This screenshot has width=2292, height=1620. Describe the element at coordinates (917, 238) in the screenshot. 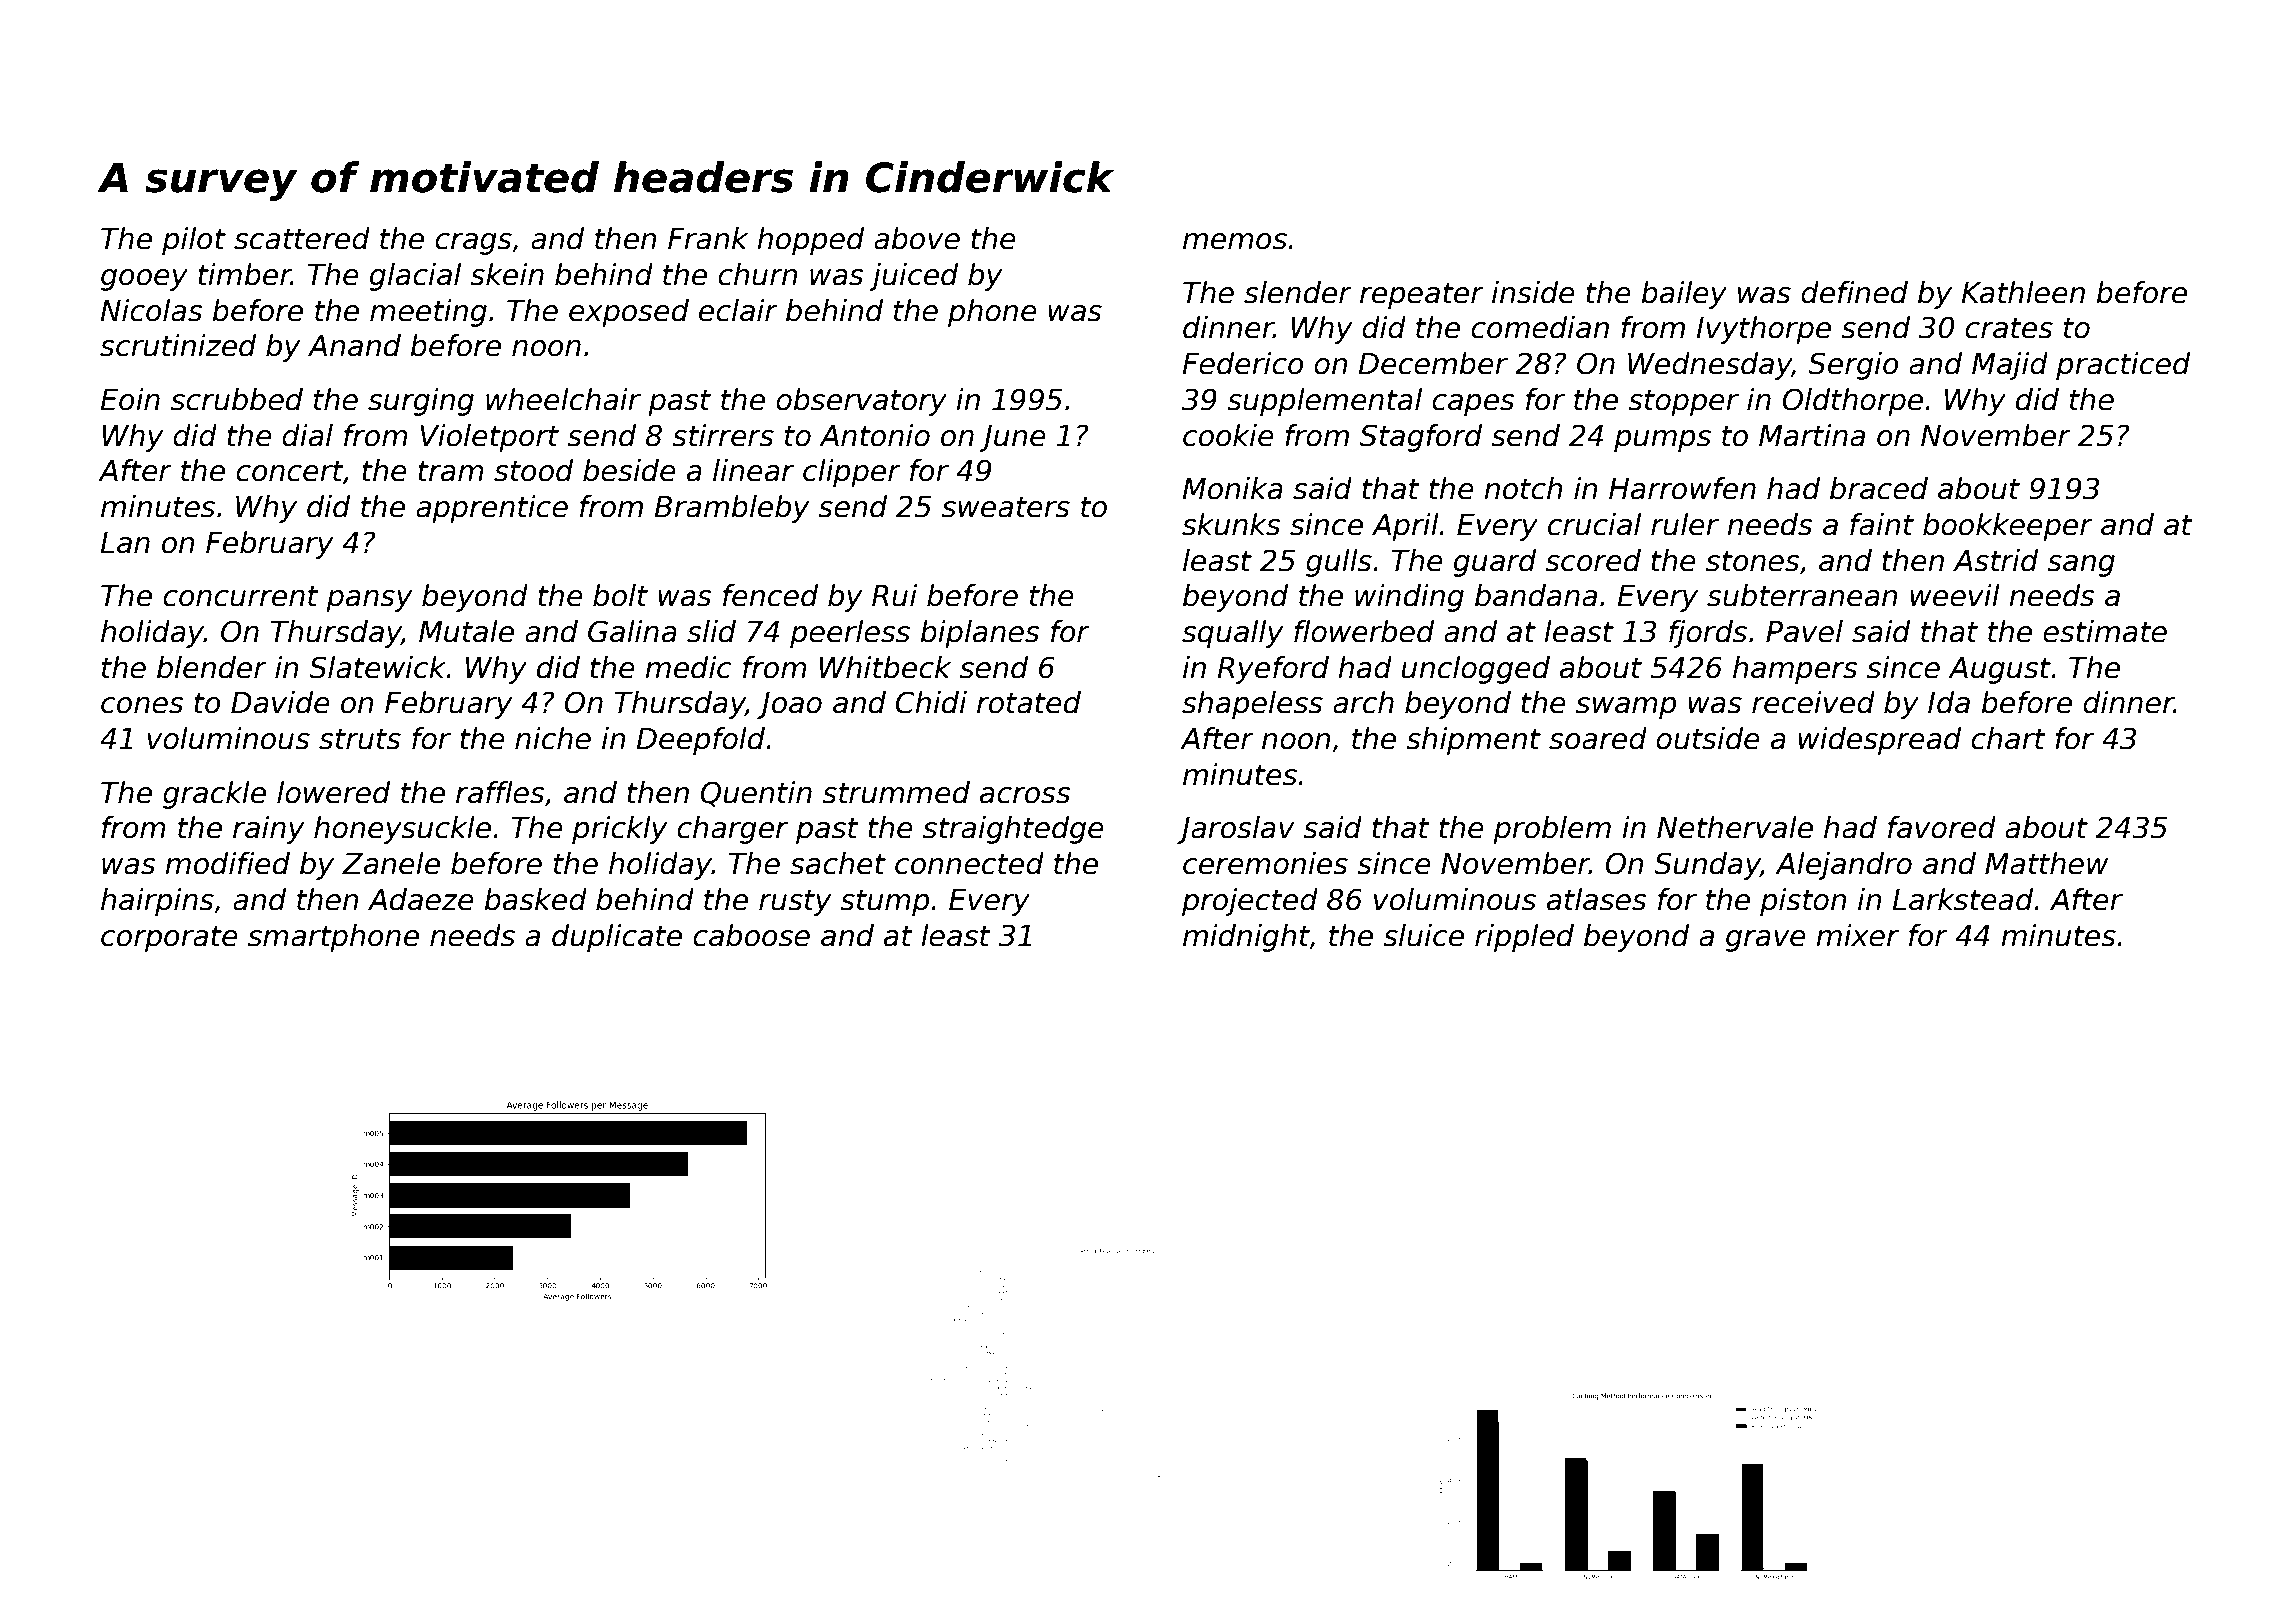

I see `above` at that location.
